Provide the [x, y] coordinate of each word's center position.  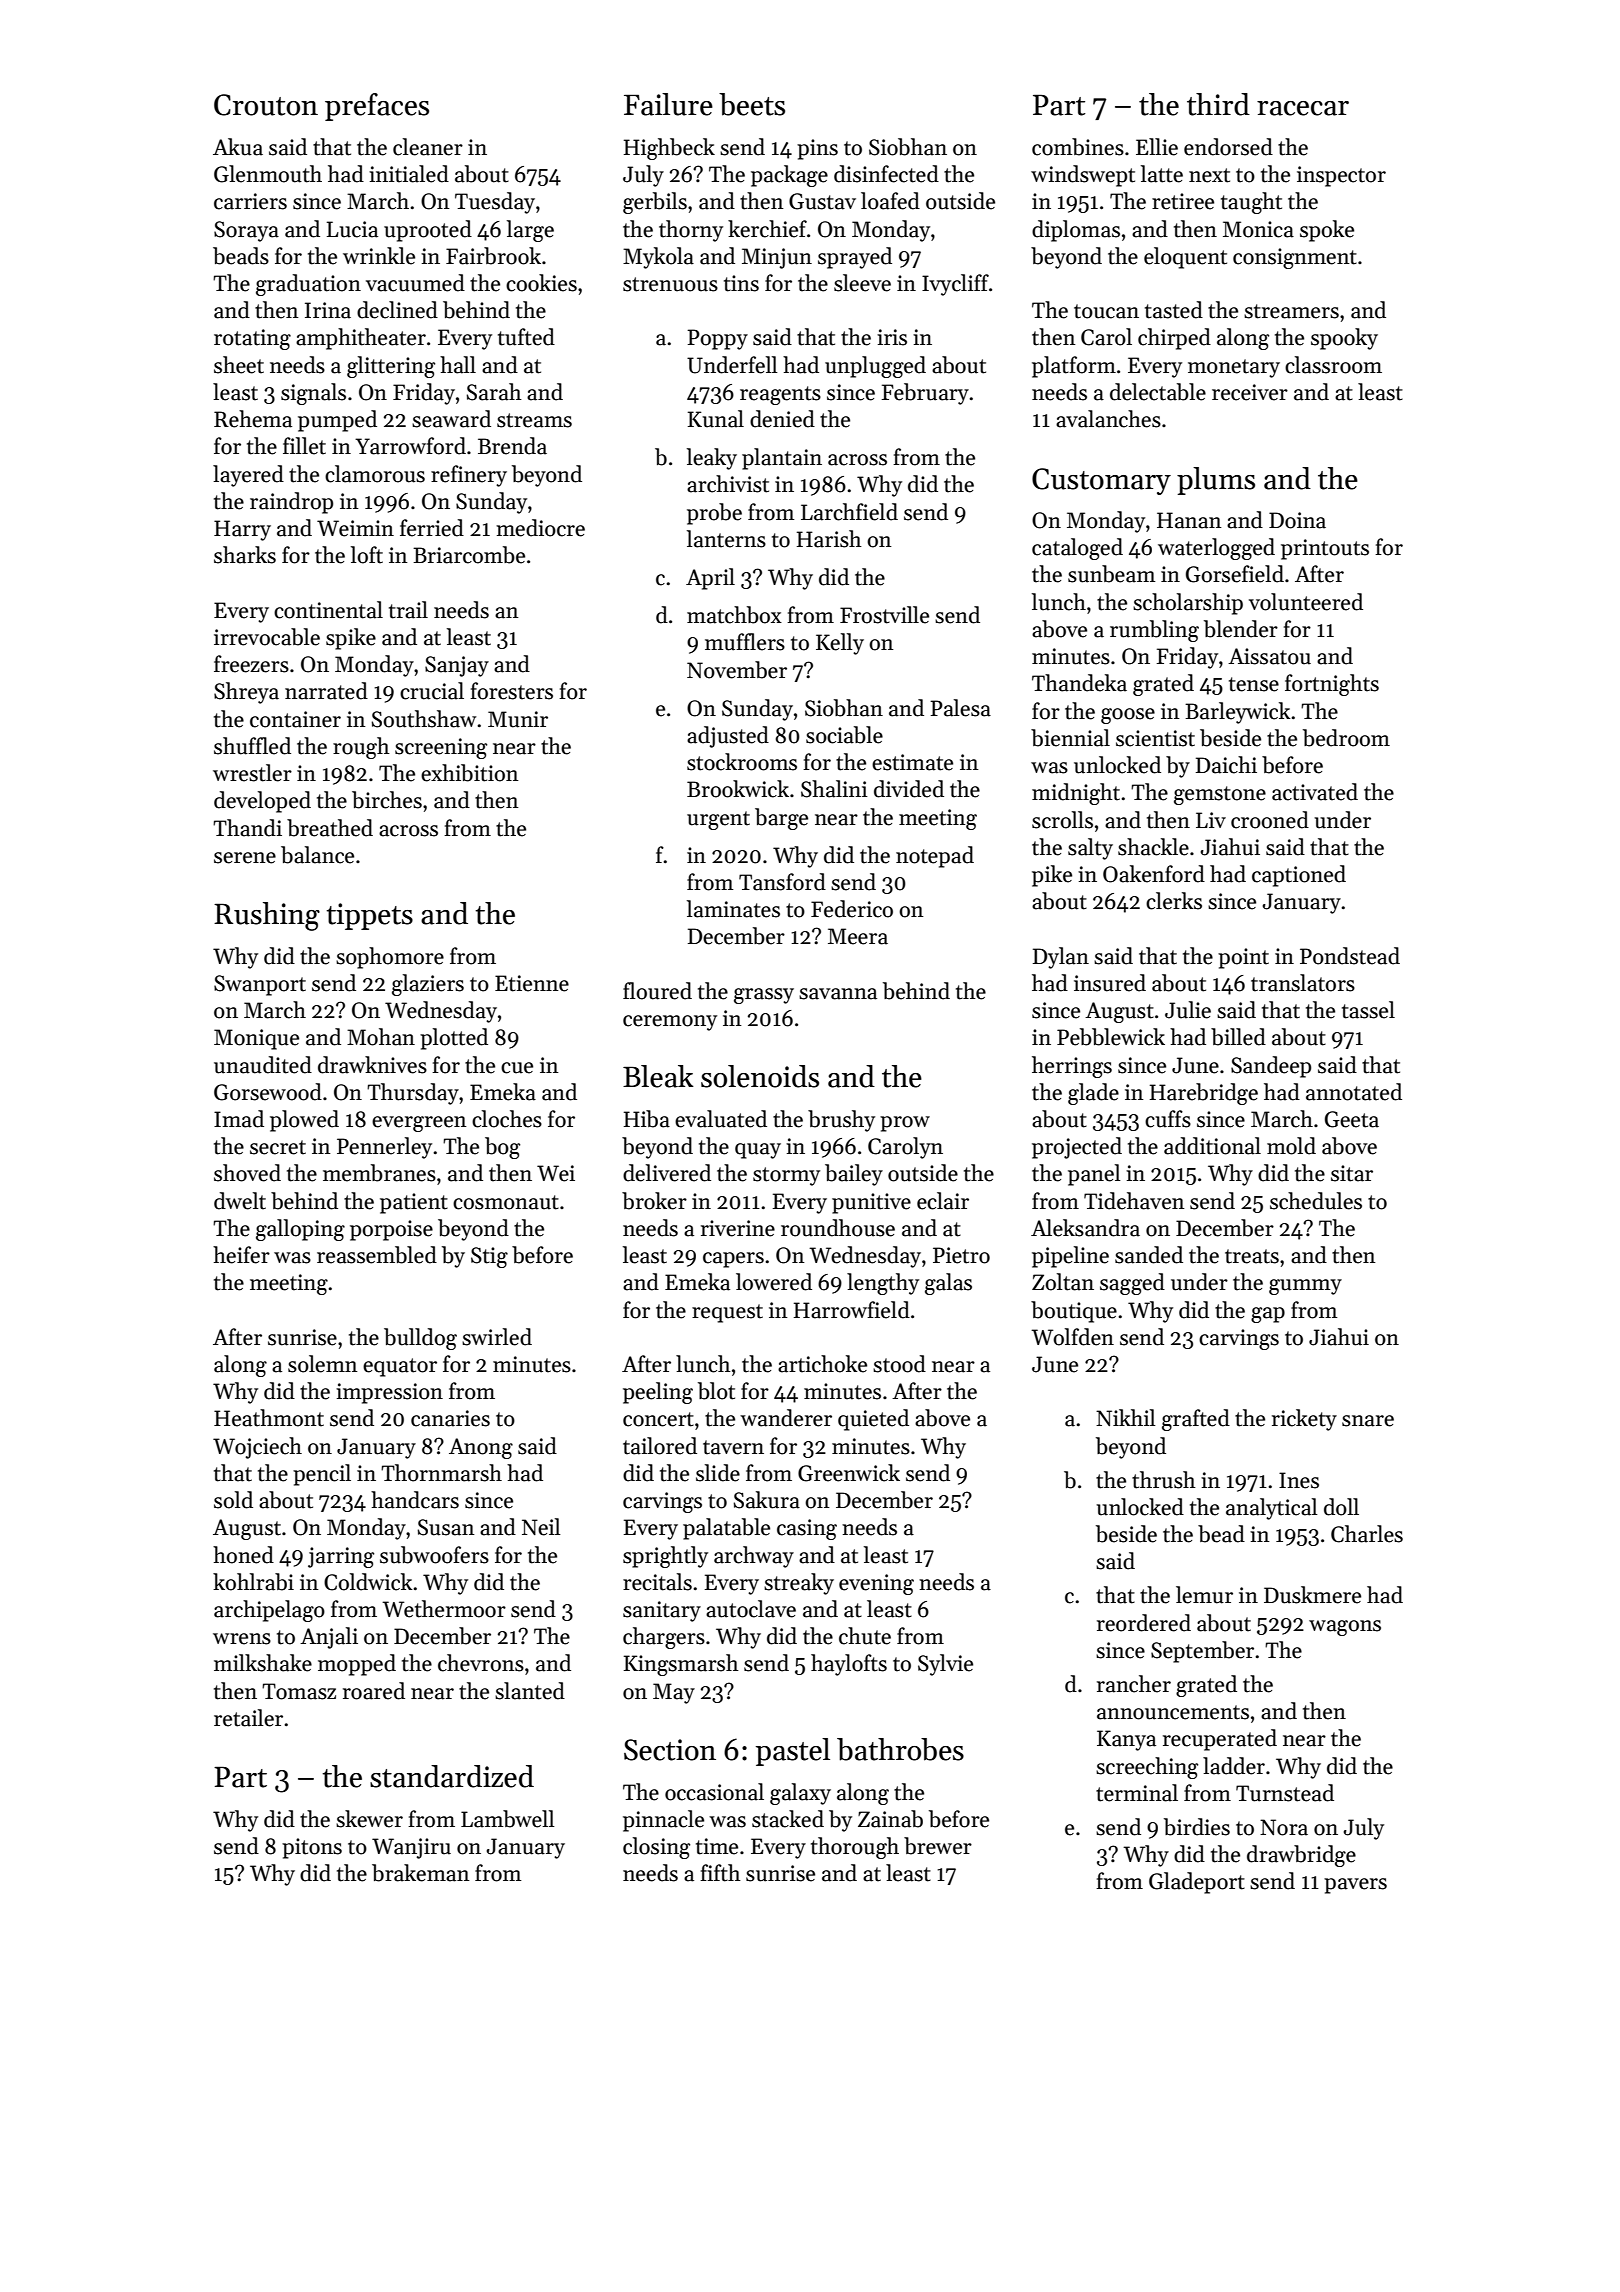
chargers [664, 1638]
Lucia [352, 229]
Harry [242, 530]
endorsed [1228, 147]
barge [781, 819]
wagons [1345, 1628]
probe [714, 514]
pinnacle [663, 1821]
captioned [1299, 876]
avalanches [1108, 419]
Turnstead [1285, 1793]
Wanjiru [411, 1848]
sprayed [855, 258]
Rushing [267, 916]
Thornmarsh [441, 1473]
